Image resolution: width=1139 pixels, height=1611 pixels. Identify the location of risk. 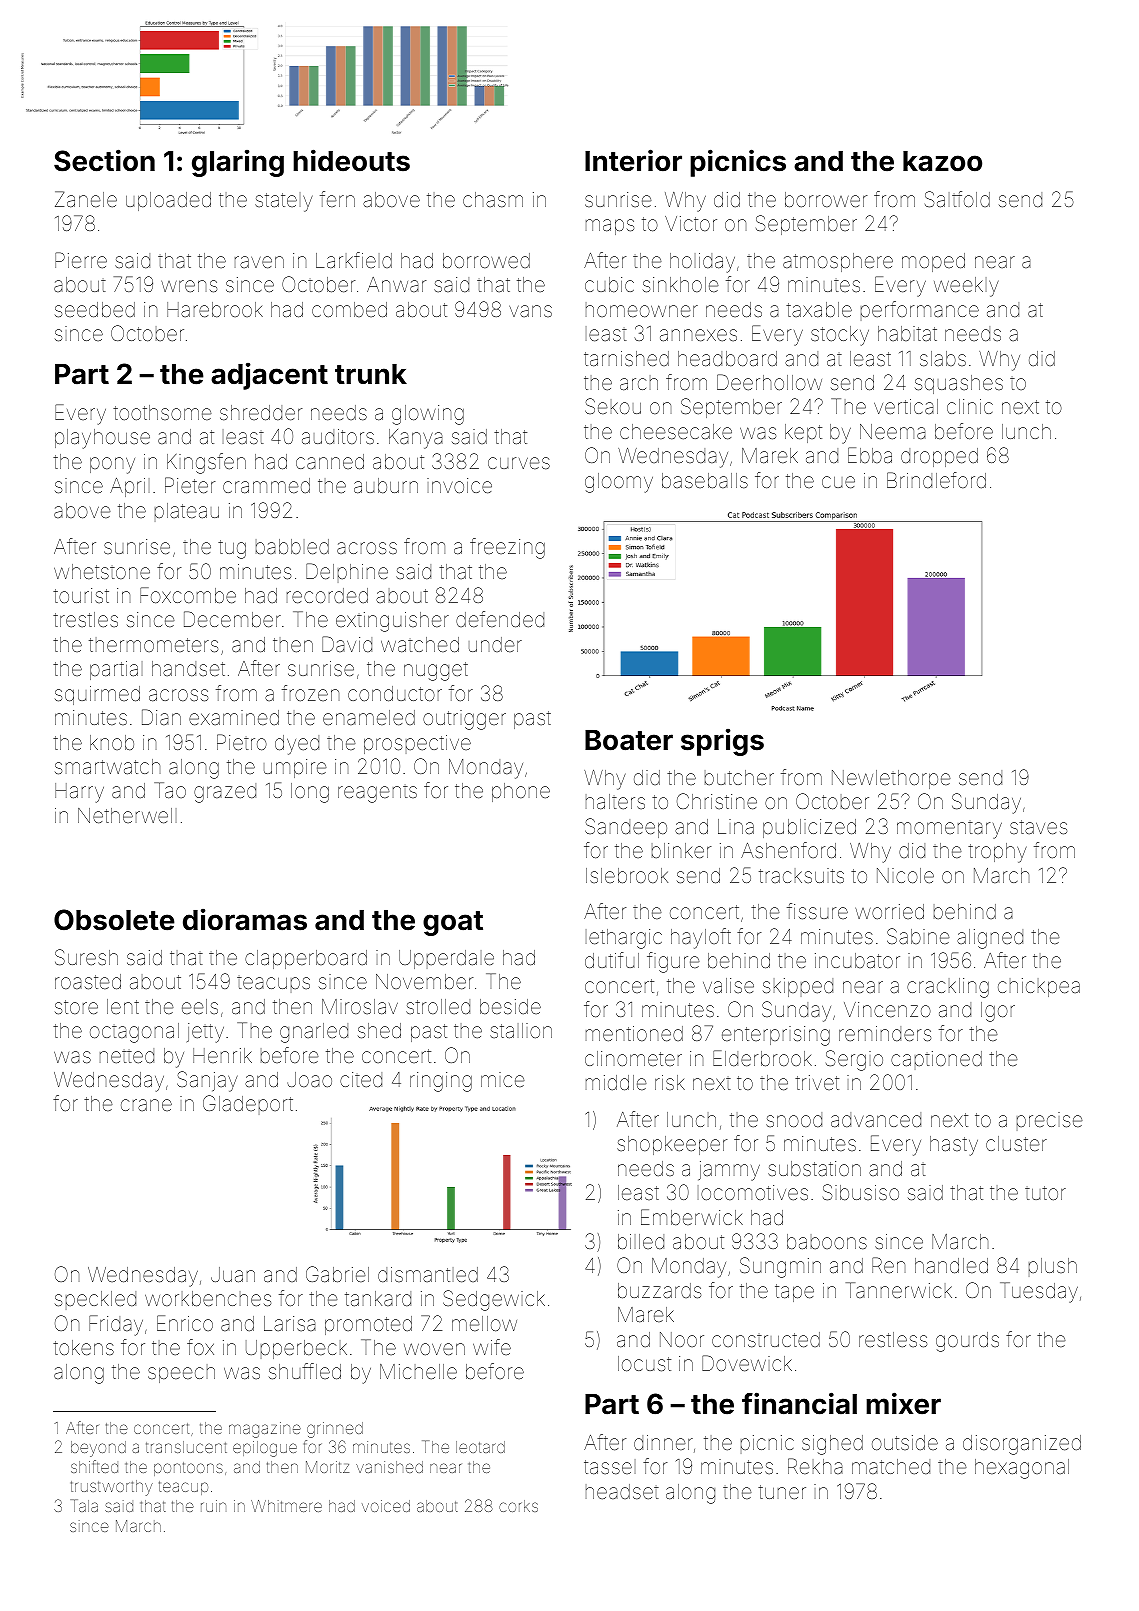
(670, 1082).
